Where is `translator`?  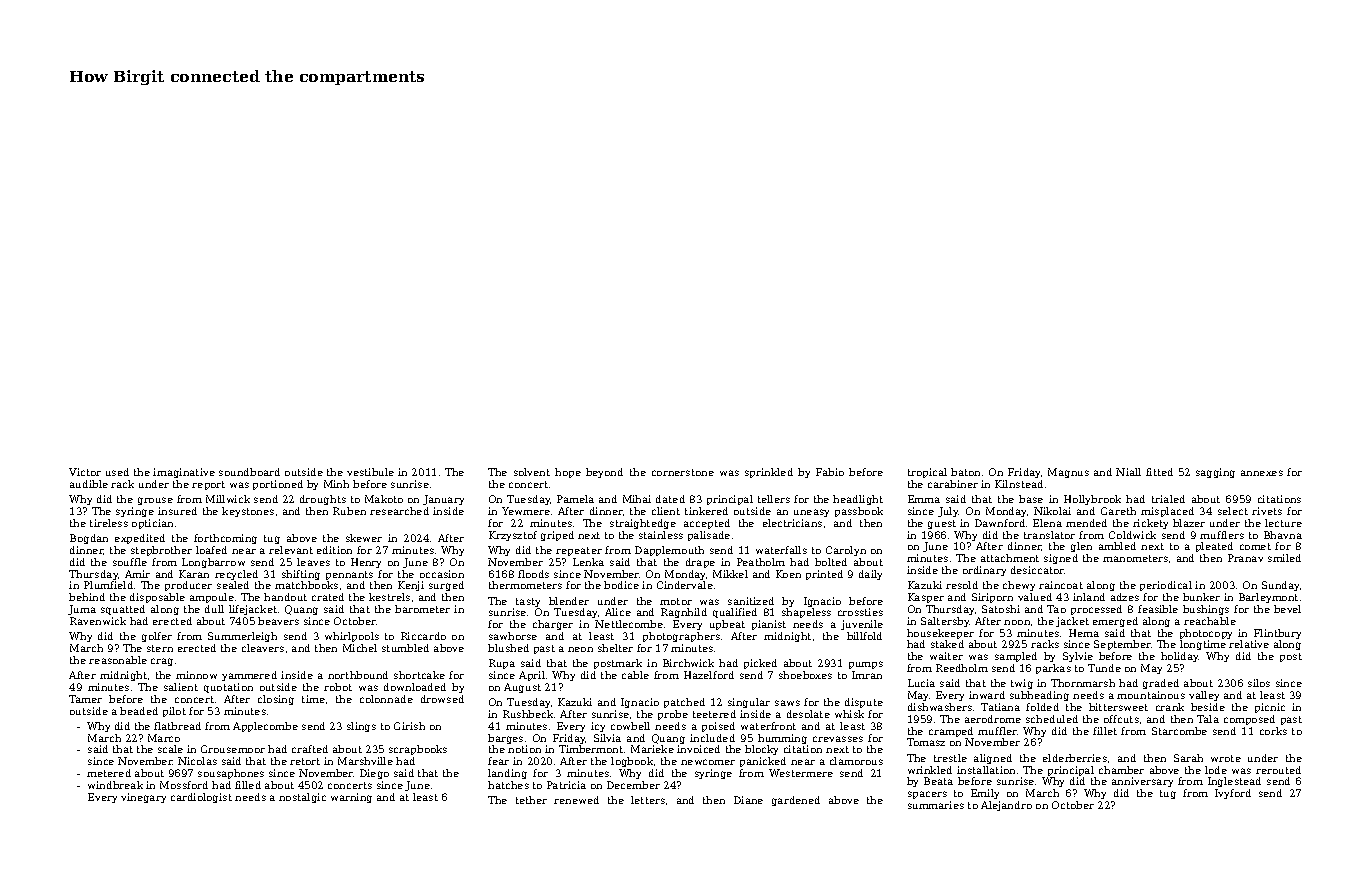 translator is located at coordinates (1049, 535).
